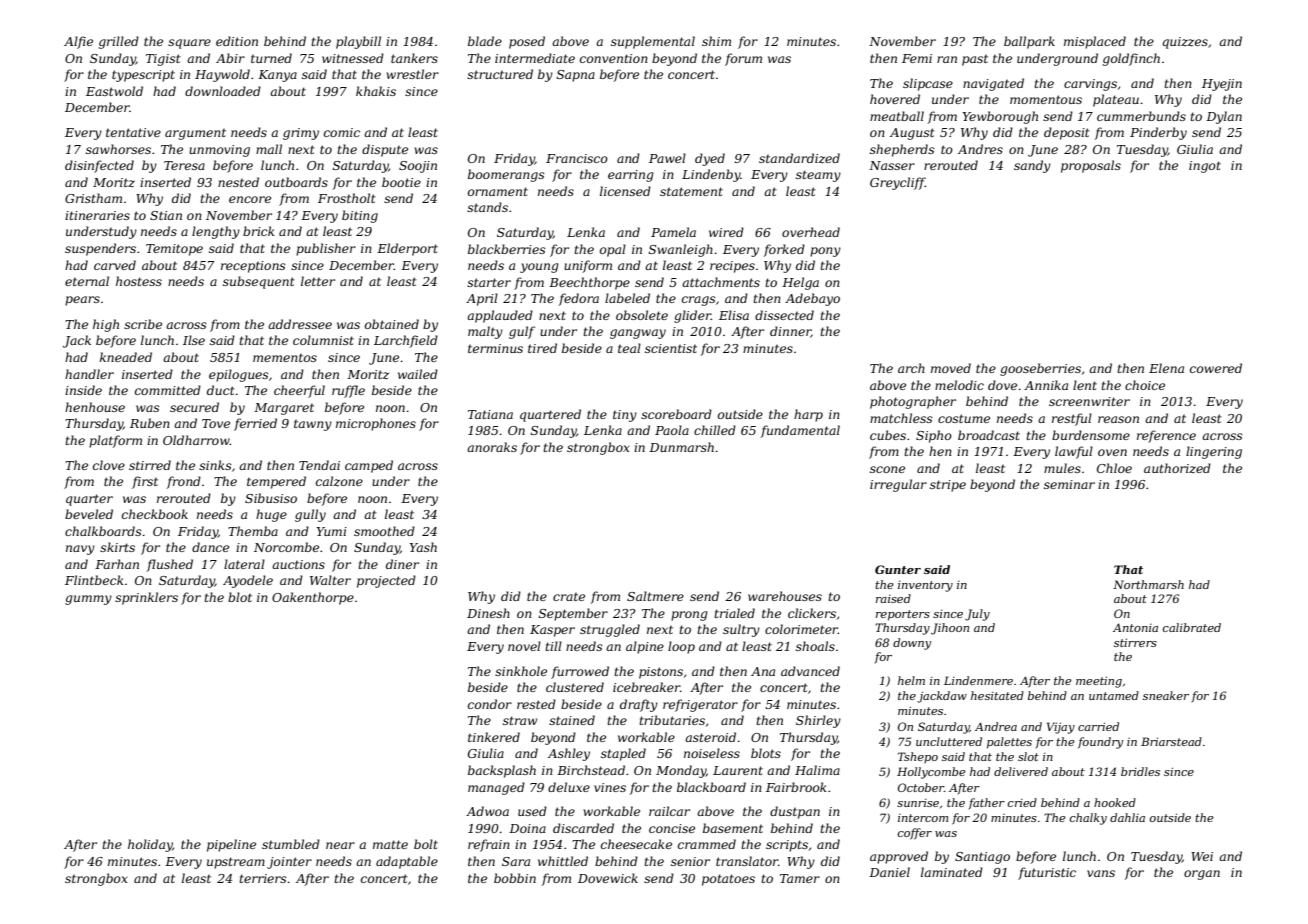 The width and height of the screenshot is (1308, 924). Describe the element at coordinates (542, 348) in the screenshot. I see `tired` at that location.
